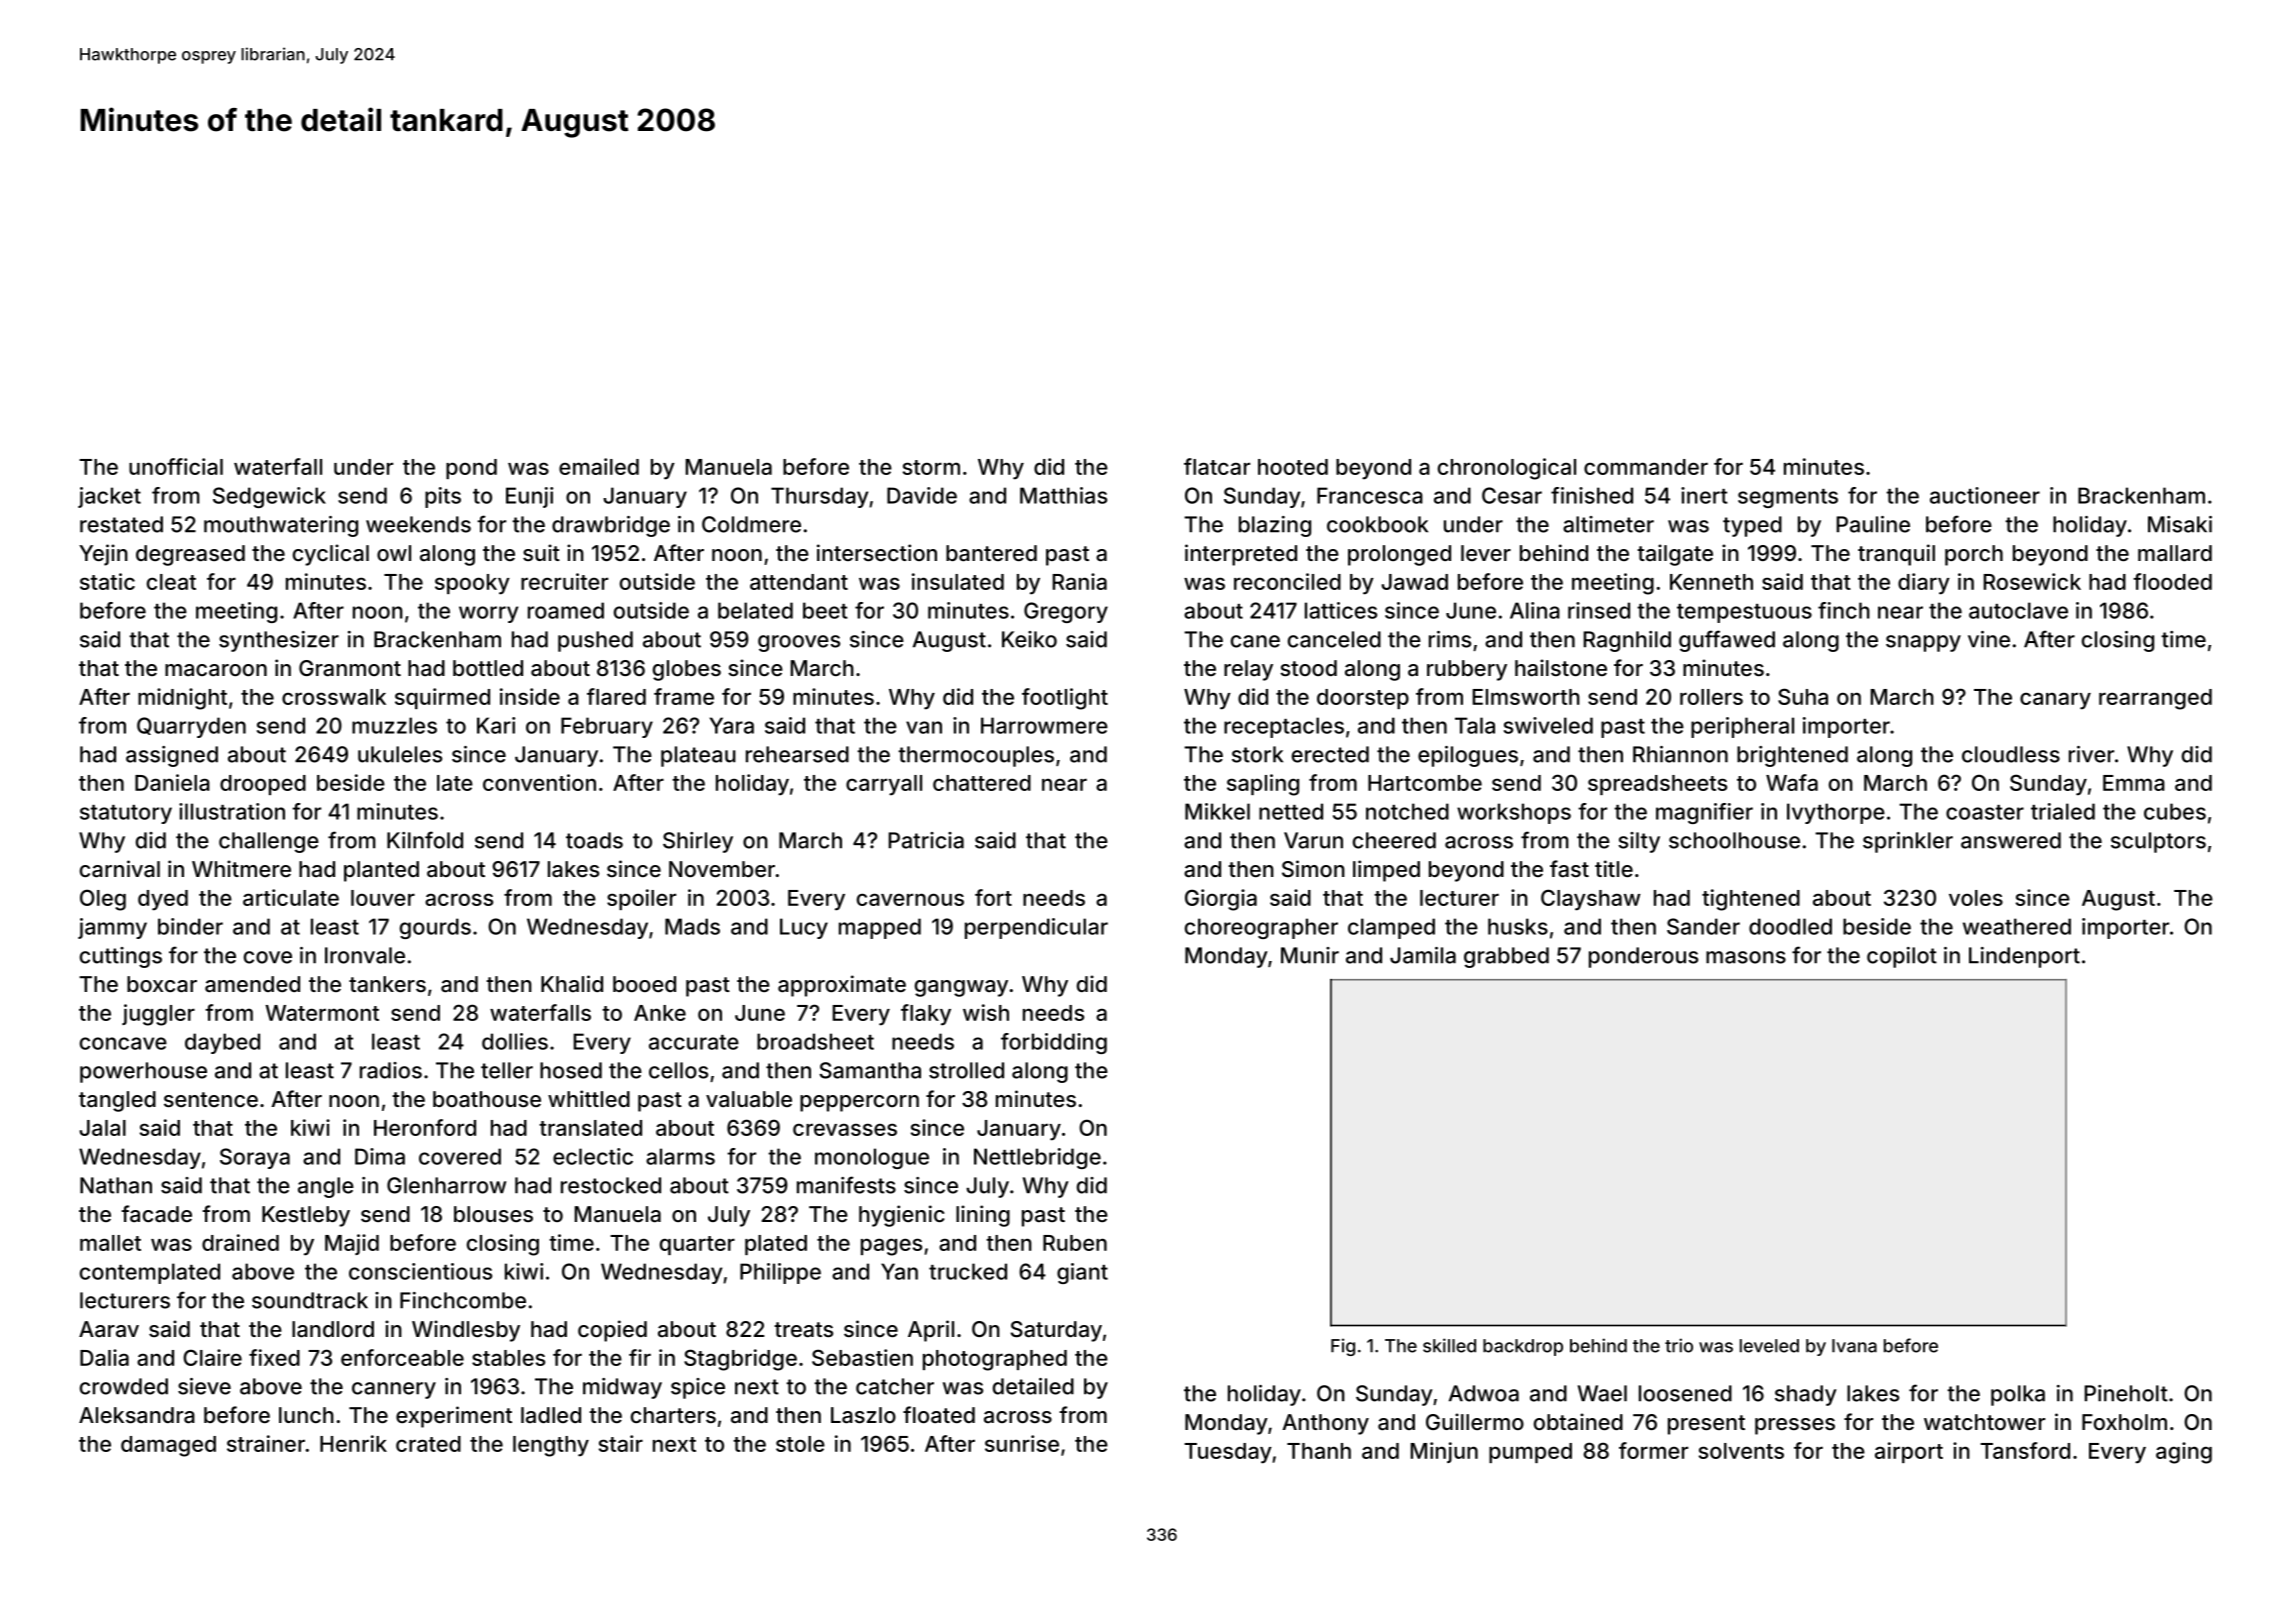  What do you see at coordinates (306, 1415) in the image?
I see `lunch` at bounding box center [306, 1415].
